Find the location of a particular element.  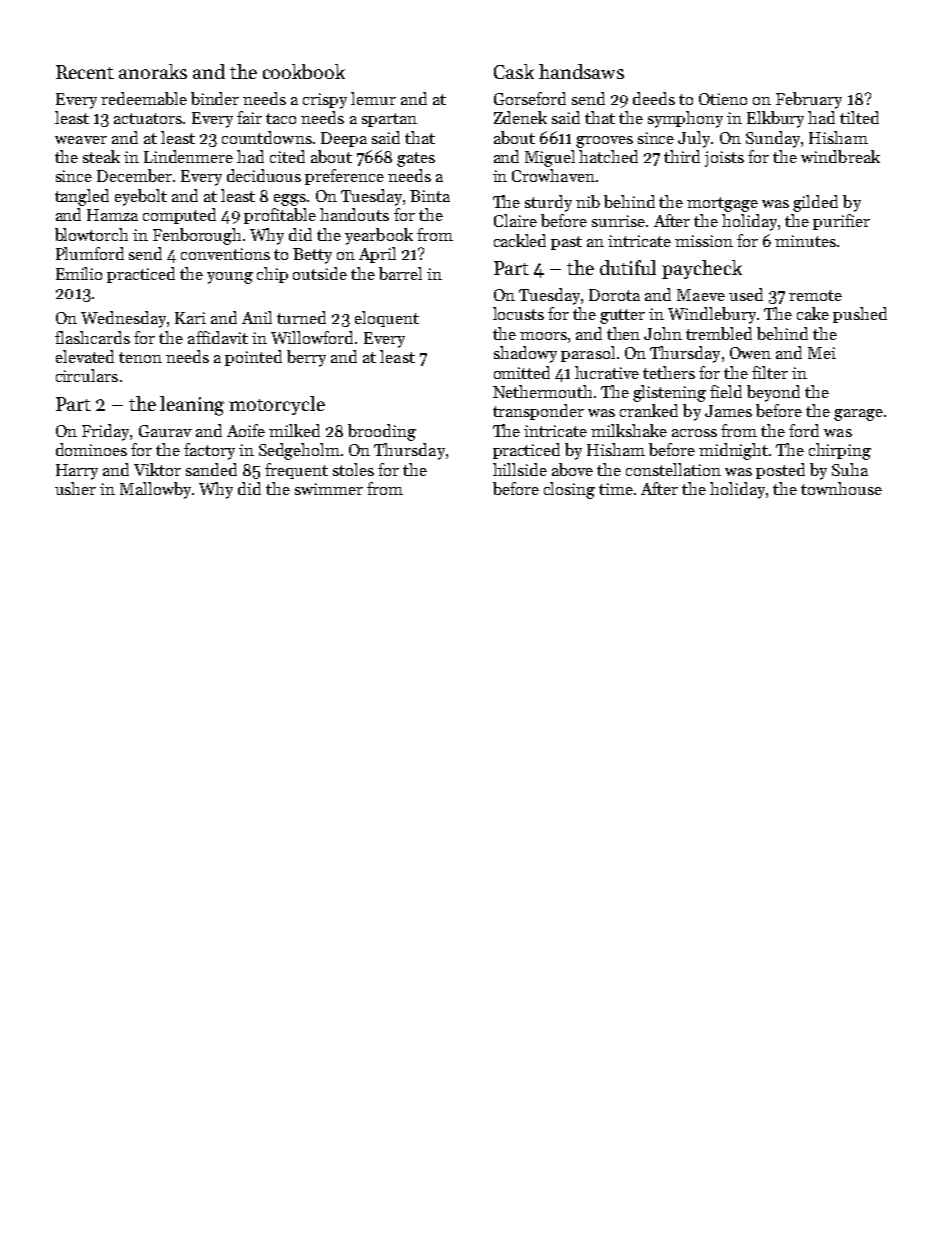

gutter is located at coordinates (622, 316).
